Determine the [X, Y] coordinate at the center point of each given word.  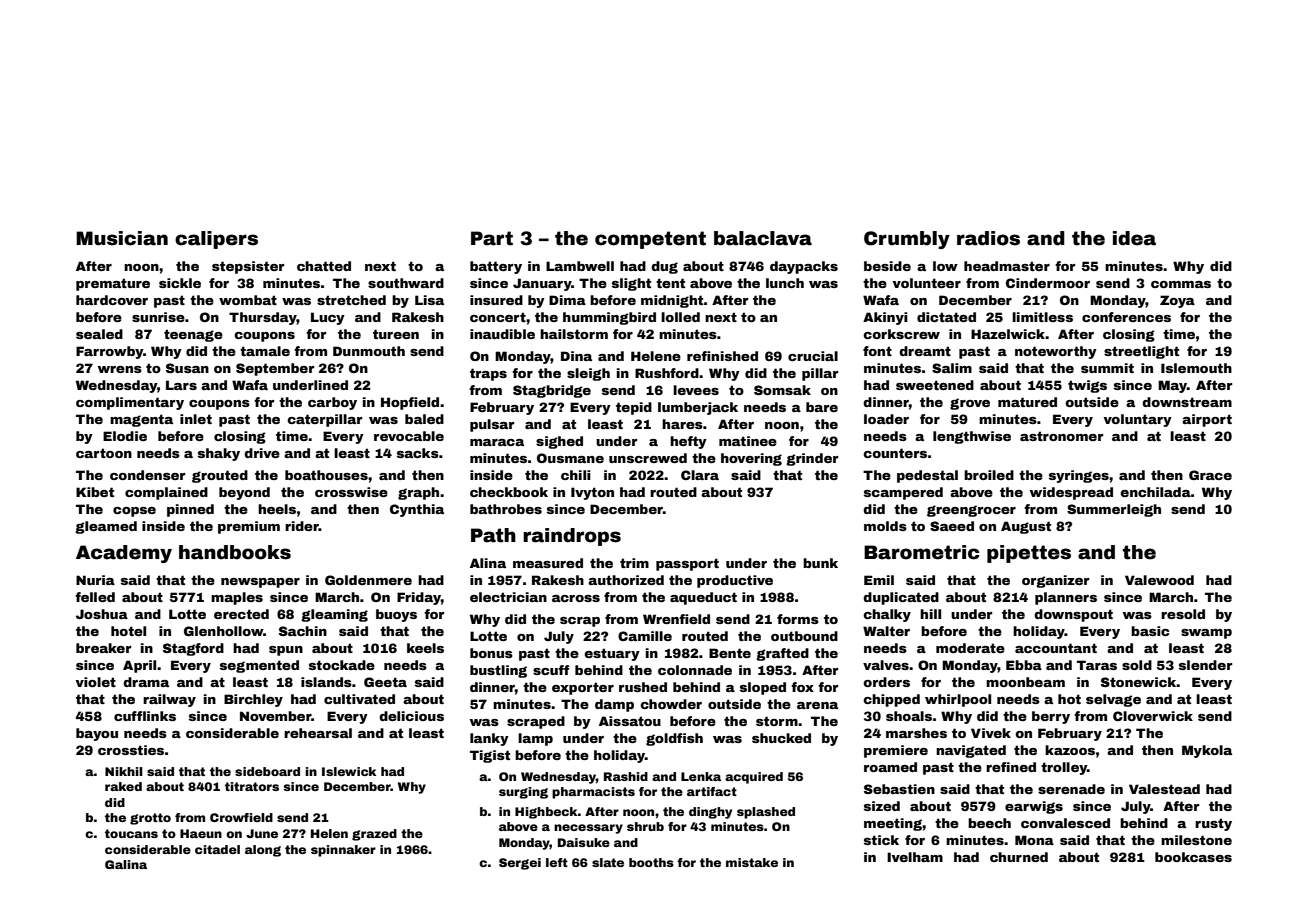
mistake [752, 862]
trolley [1064, 768]
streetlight [1141, 352]
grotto [150, 819]
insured [496, 300]
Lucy [328, 318]
